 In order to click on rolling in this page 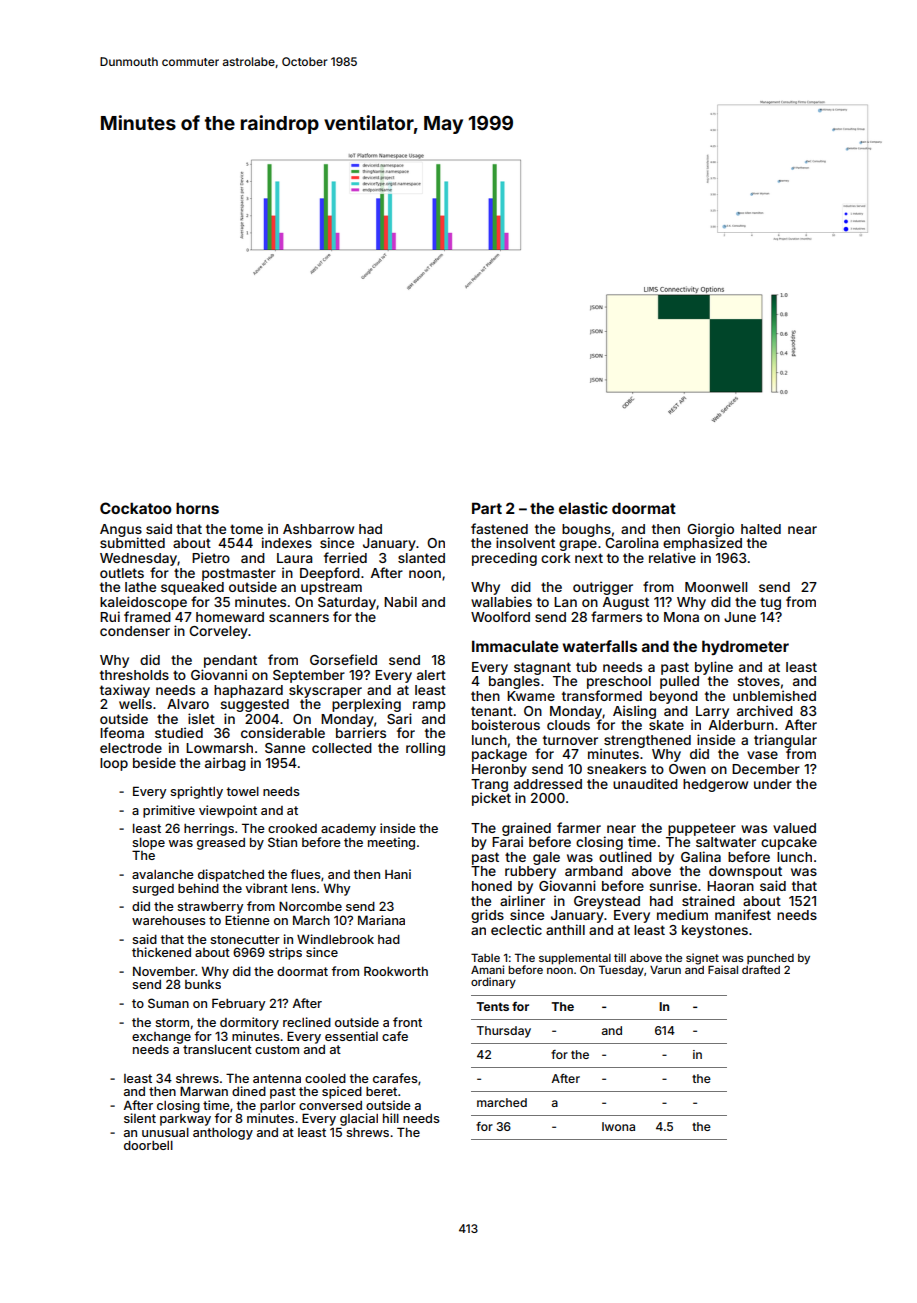, I will do `click(425, 749)`.
